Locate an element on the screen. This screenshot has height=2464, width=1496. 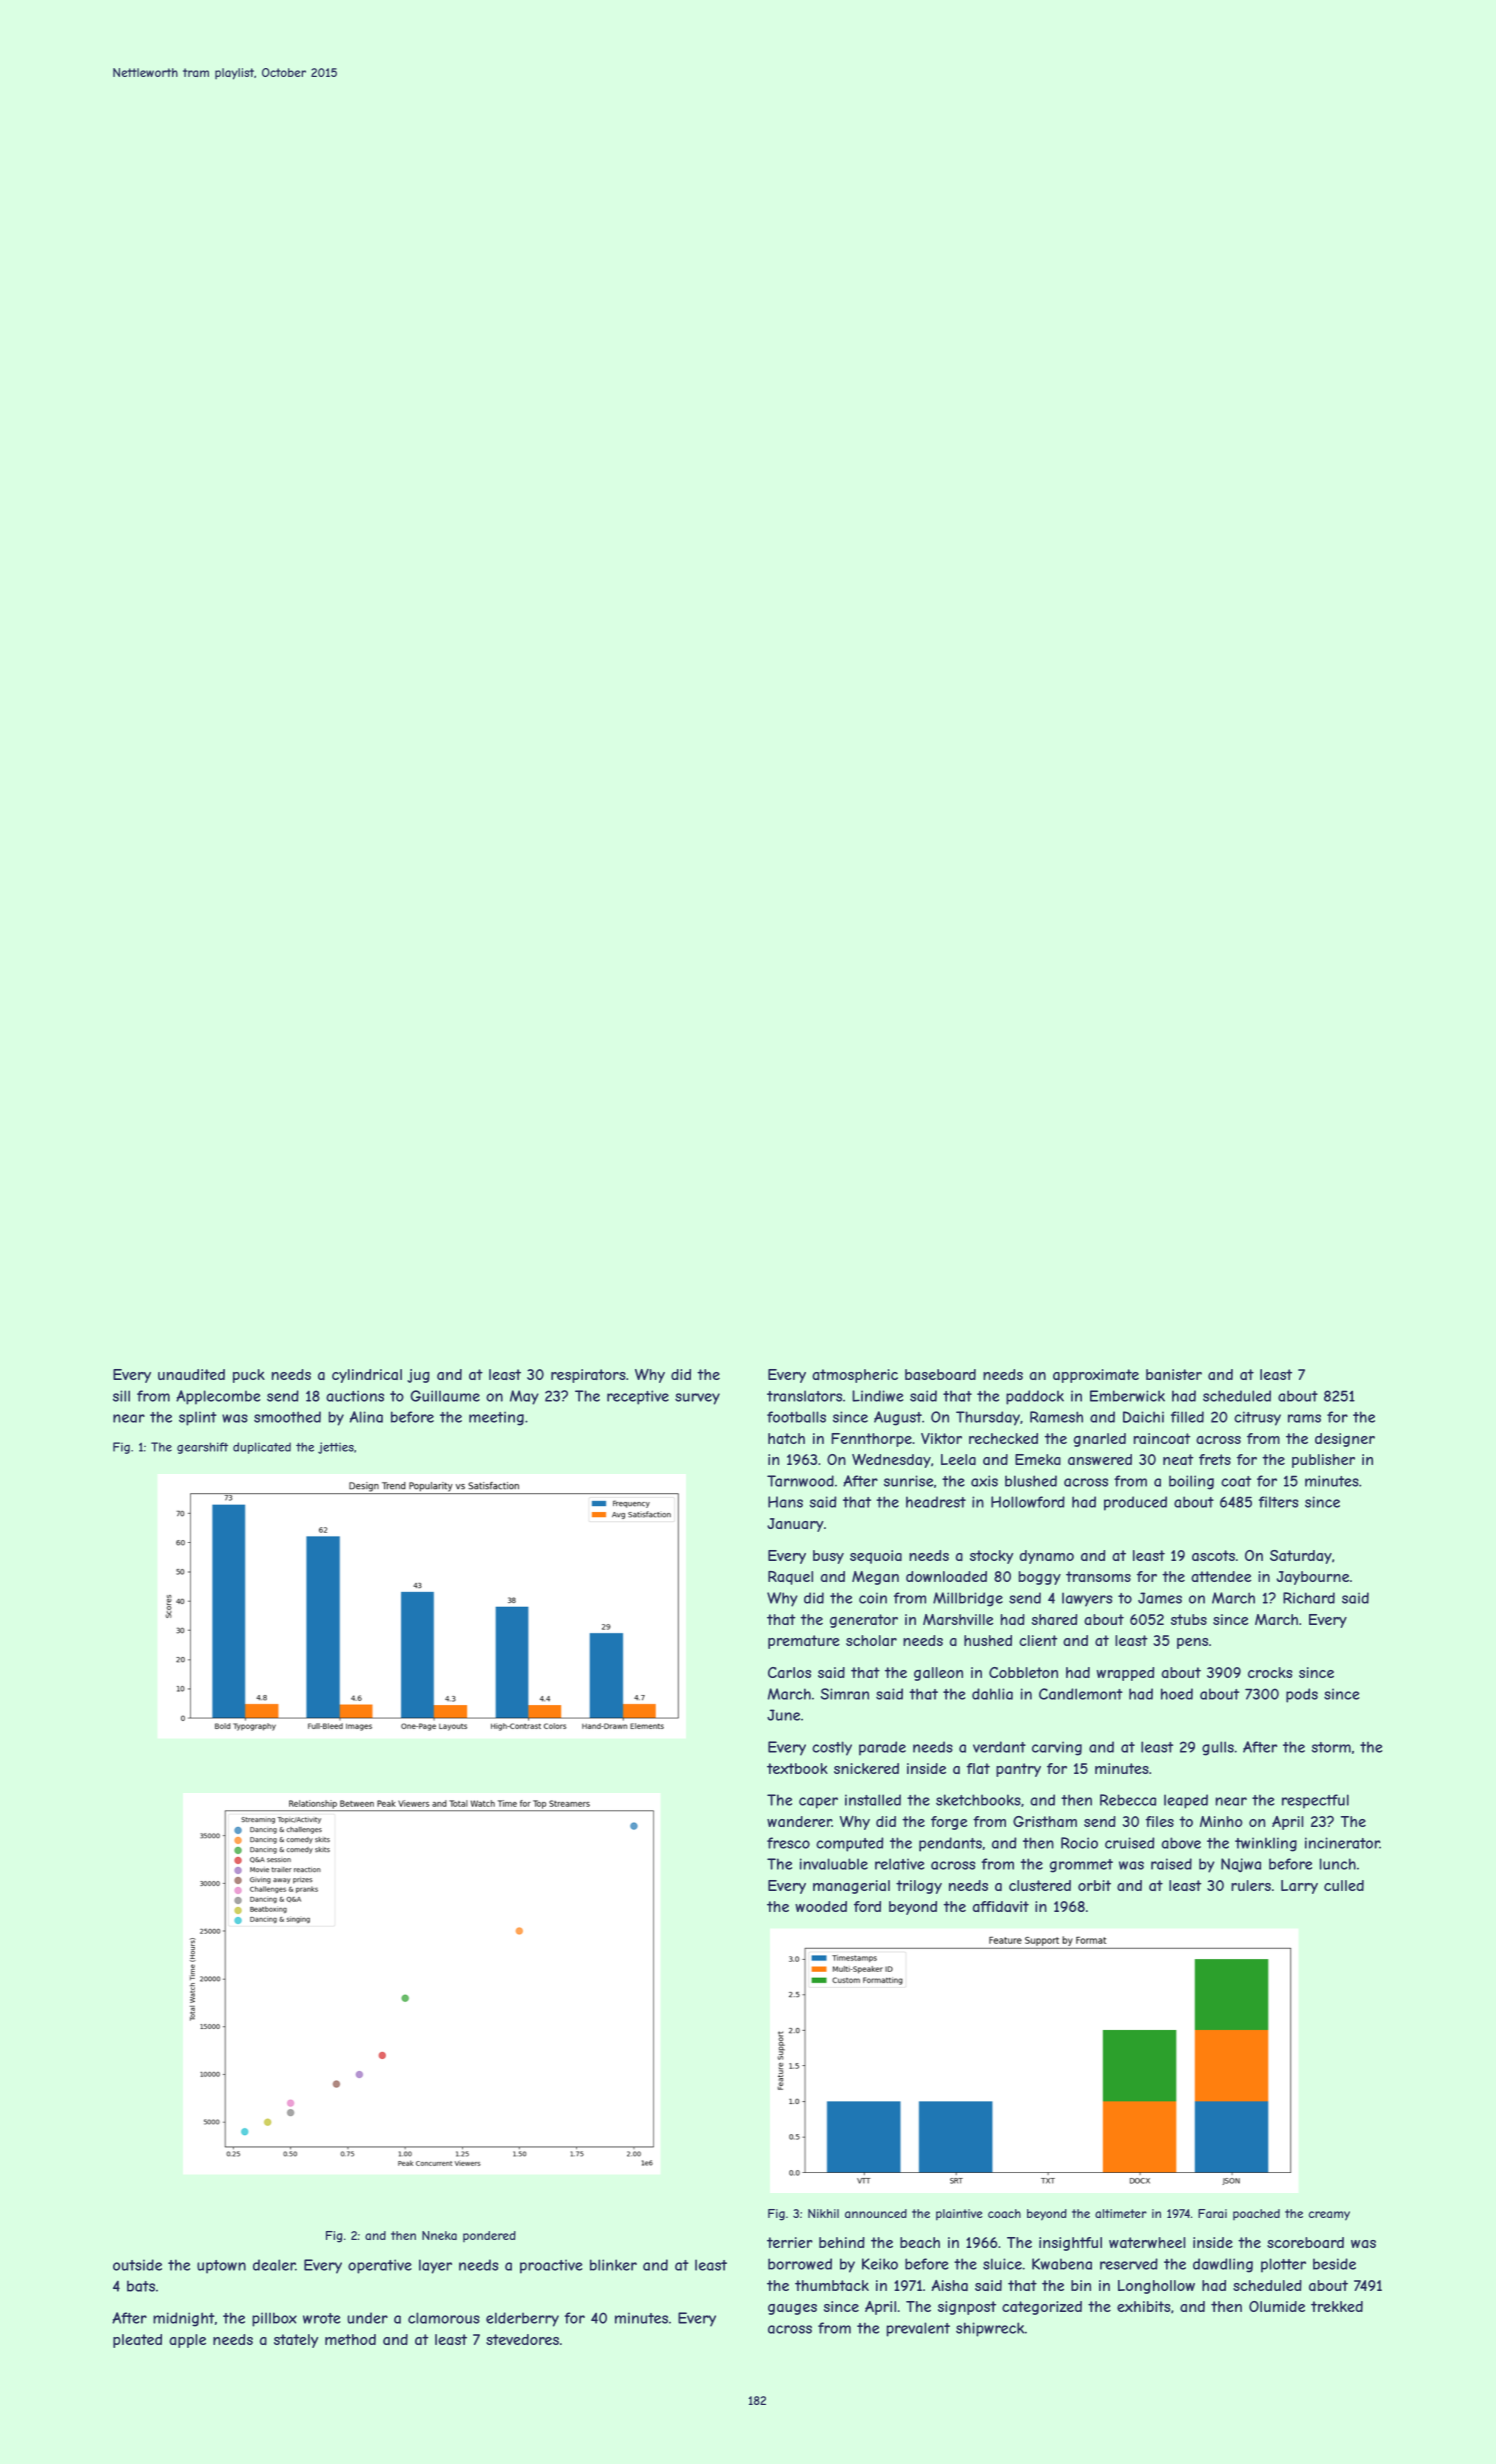
duplicated is located at coordinates (262, 1448).
